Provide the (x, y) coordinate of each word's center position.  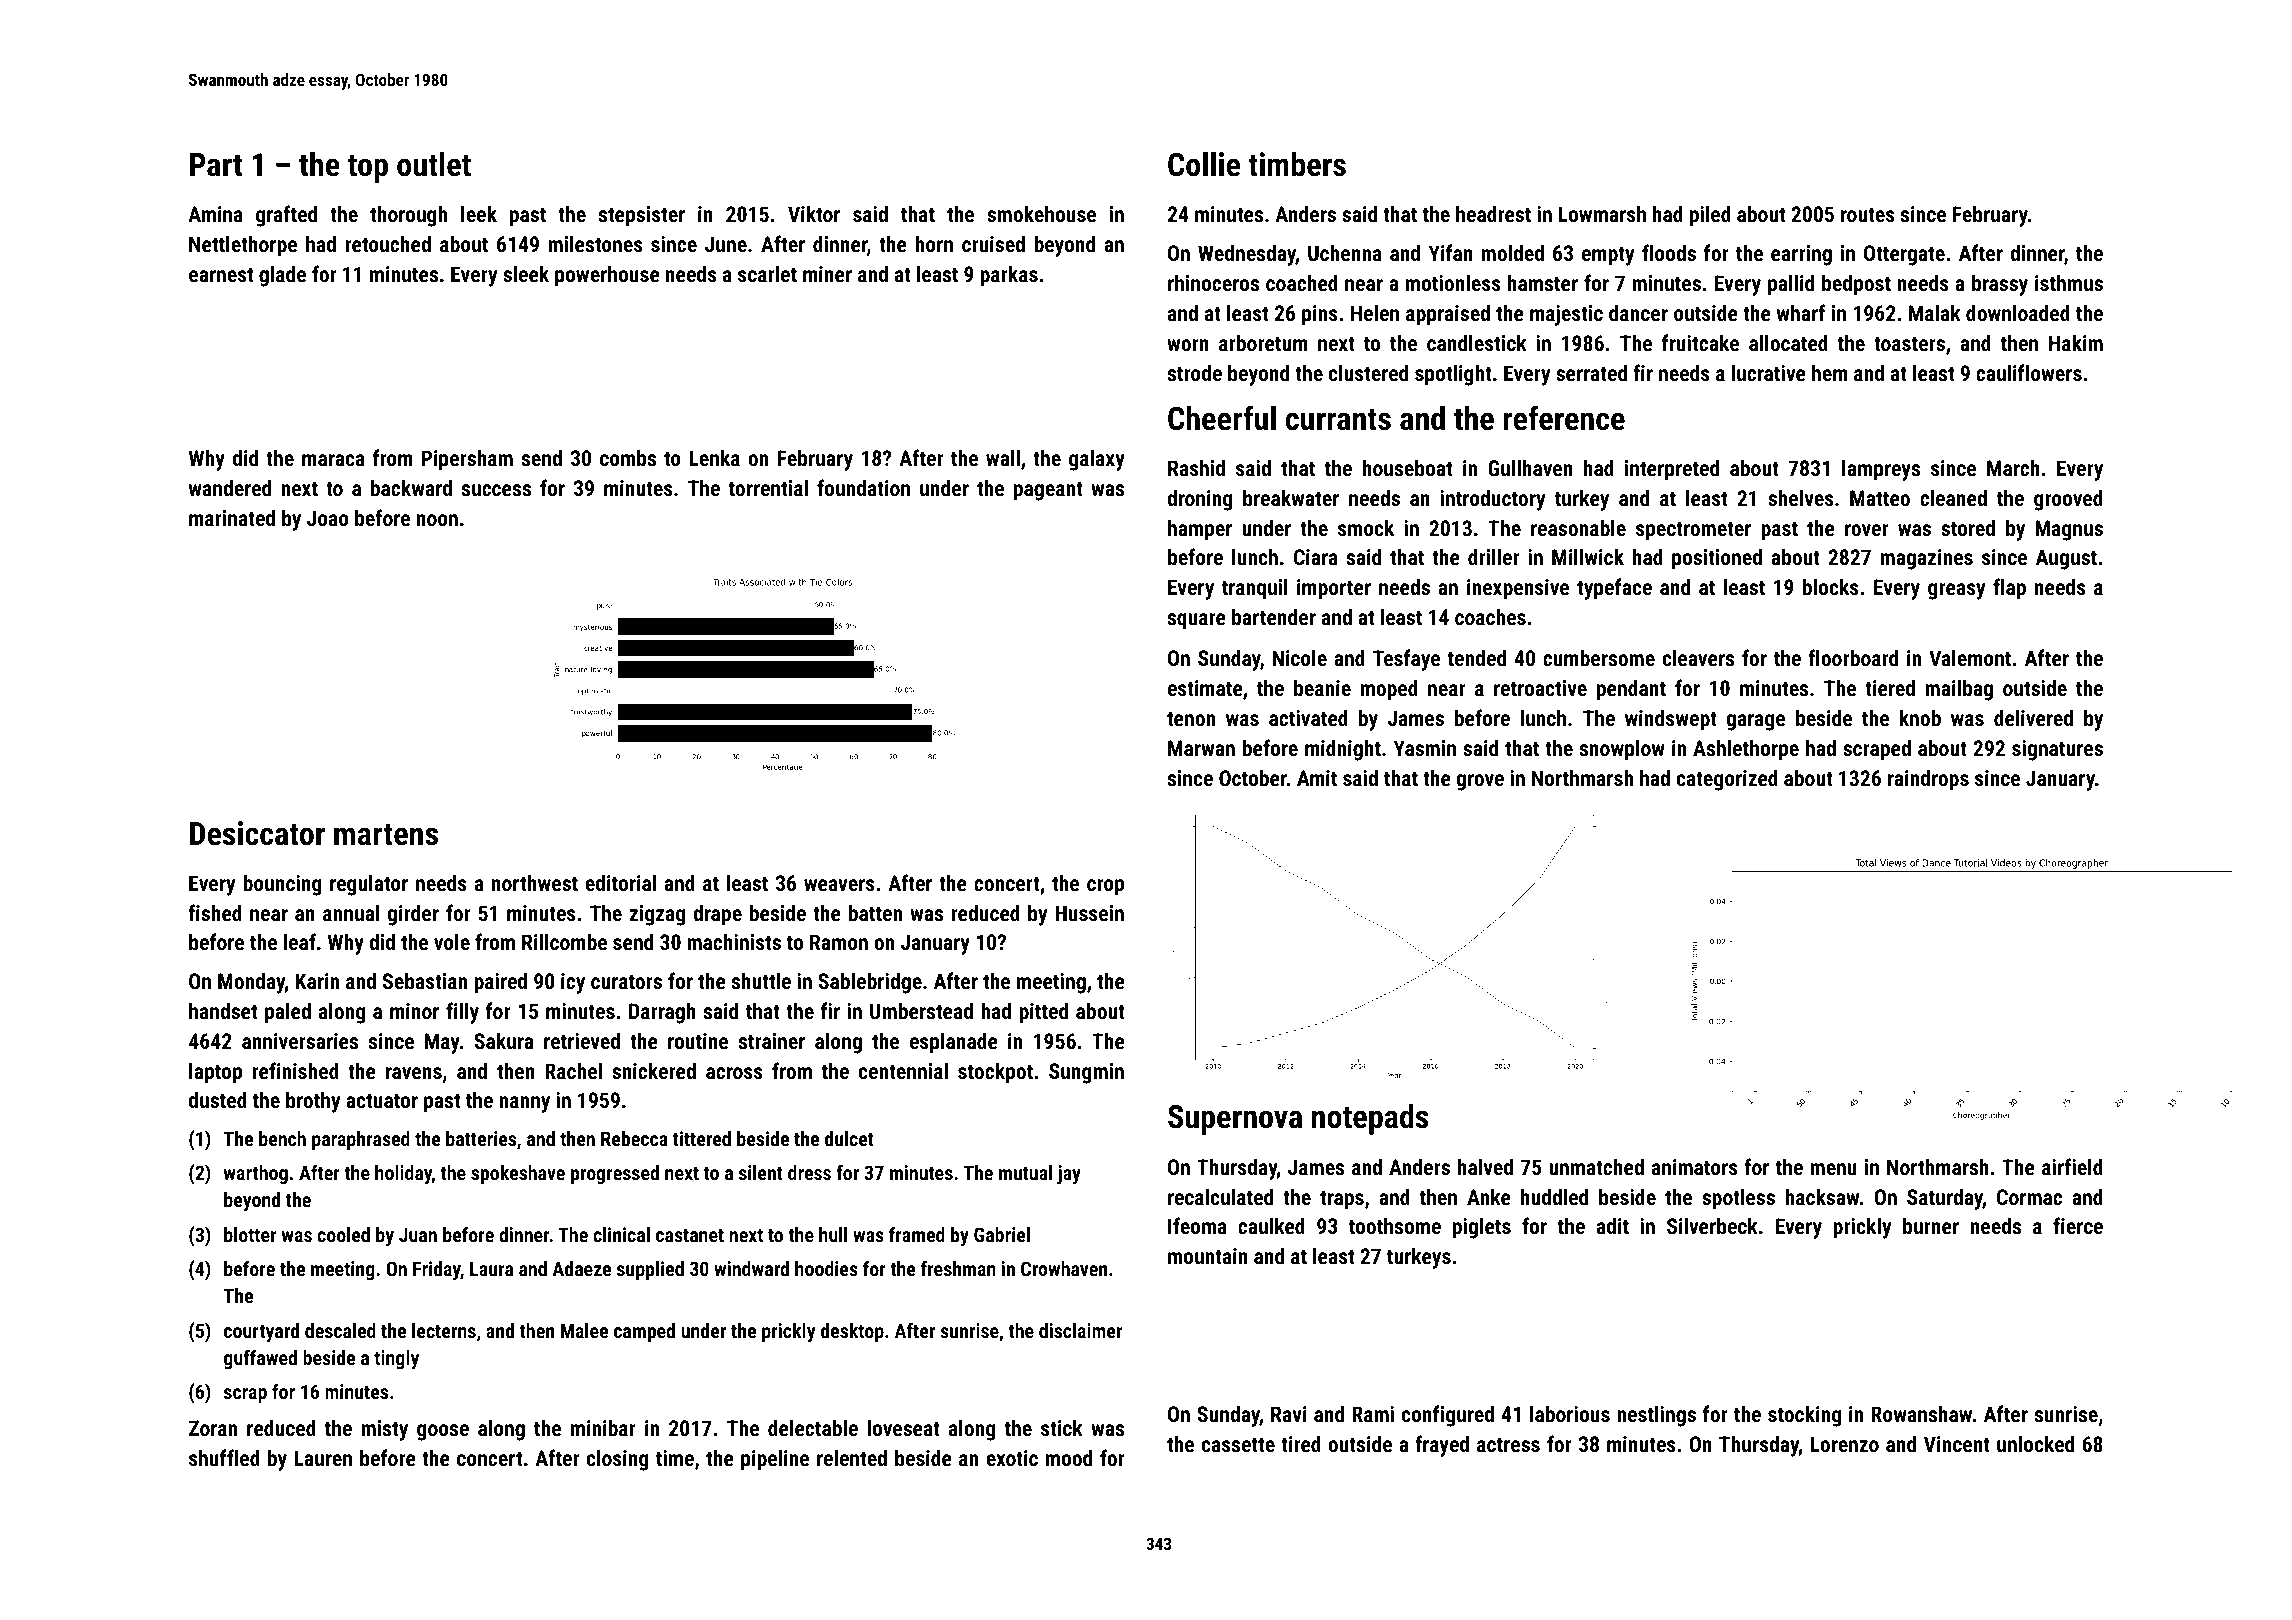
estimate (1205, 688)
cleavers (1698, 657)
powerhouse (607, 276)
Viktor (814, 213)
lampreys (1881, 470)
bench (282, 1138)
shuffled (224, 1457)
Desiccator (257, 833)
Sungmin (1086, 1073)
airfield (2072, 1166)
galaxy (1097, 460)
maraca (333, 460)
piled (1710, 216)
